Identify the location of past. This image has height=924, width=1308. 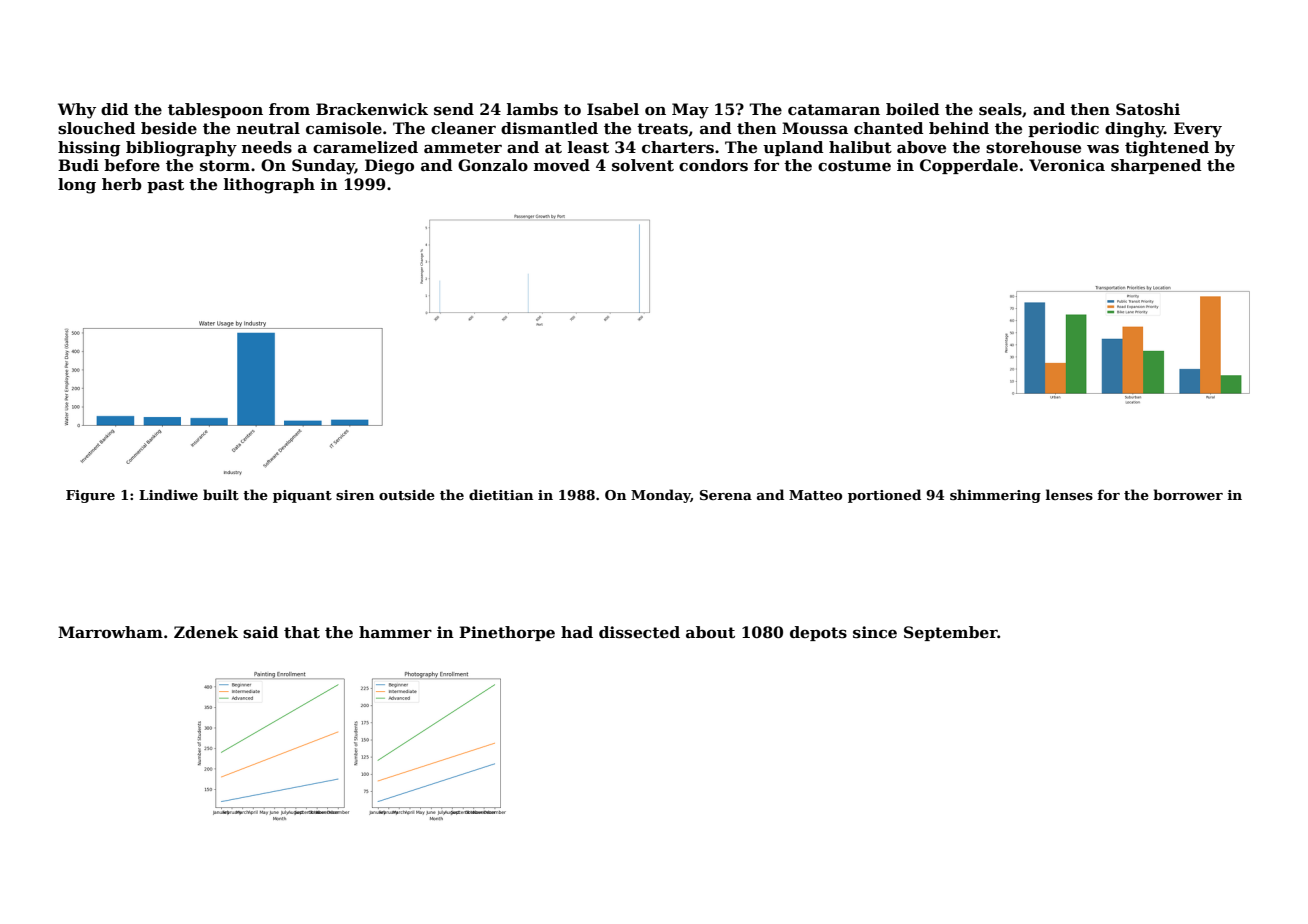
(165, 186).
